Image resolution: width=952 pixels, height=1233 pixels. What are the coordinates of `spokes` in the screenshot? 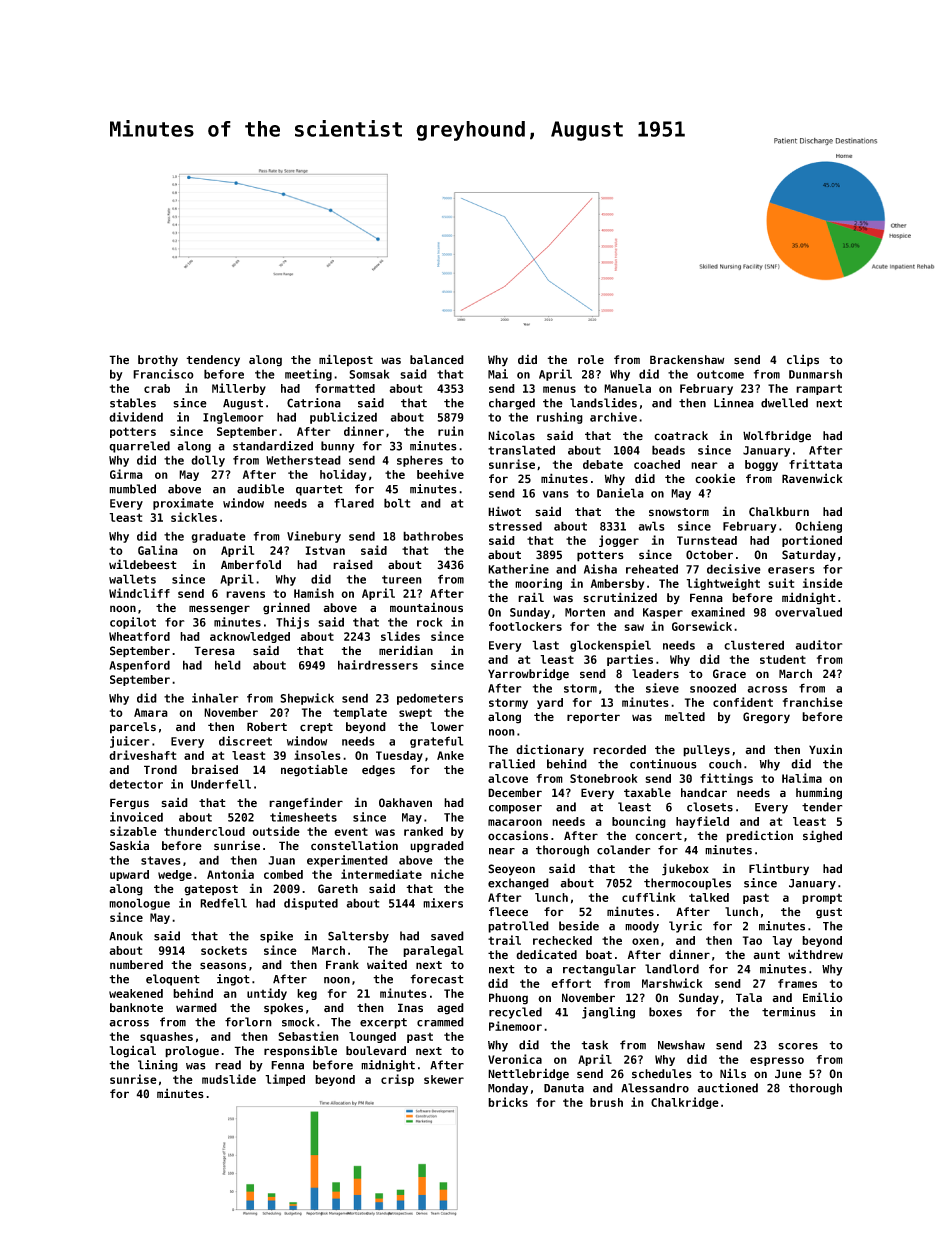 It's located at (283, 1009).
